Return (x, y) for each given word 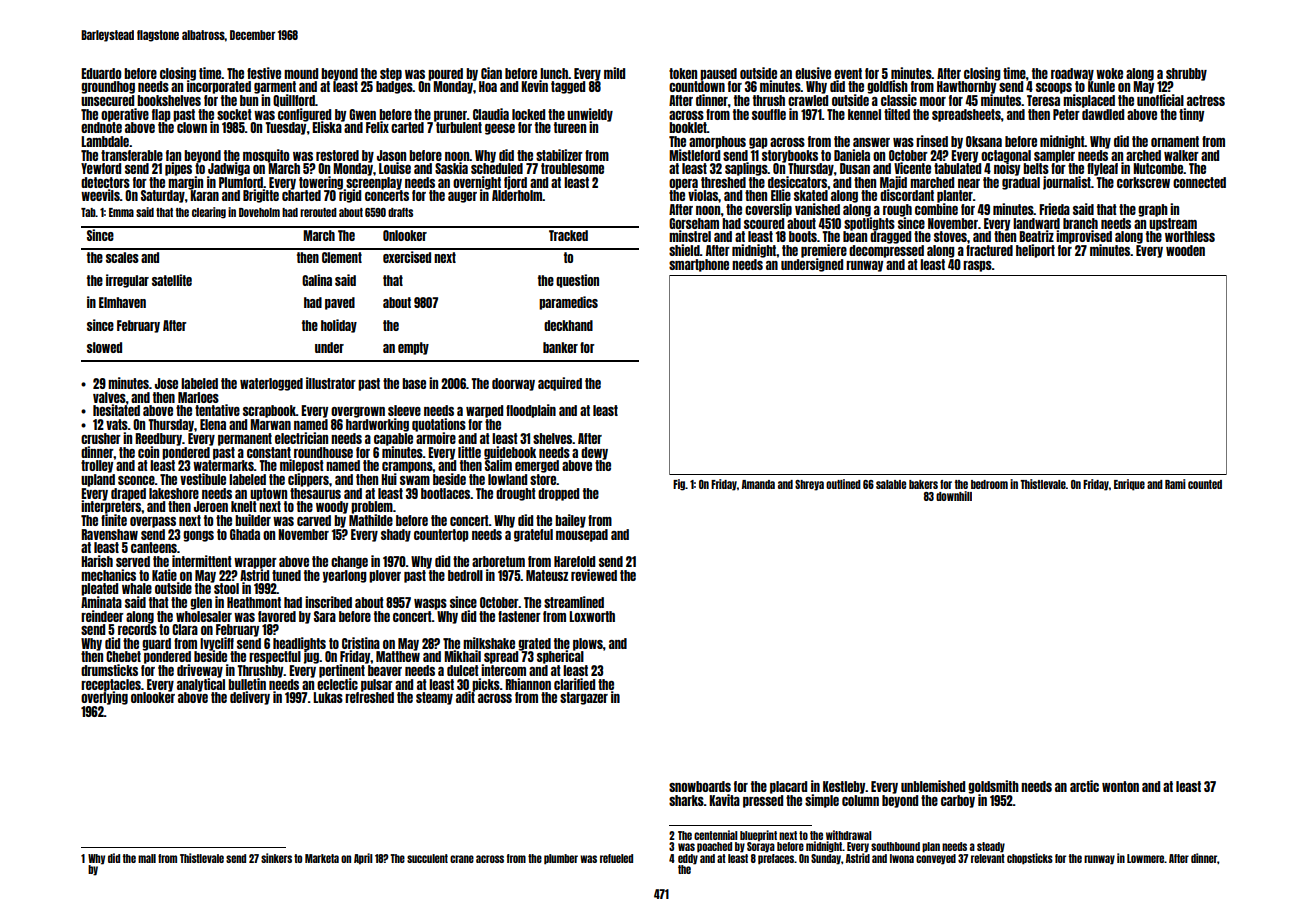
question (577, 281)
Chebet (123, 656)
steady (991, 847)
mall (147, 858)
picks (486, 685)
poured (445, 74)
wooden (1185, 250)
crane (462, 859)
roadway (1072, 74)
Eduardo (101, 73)
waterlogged (271, 384)
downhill (954, 496)
